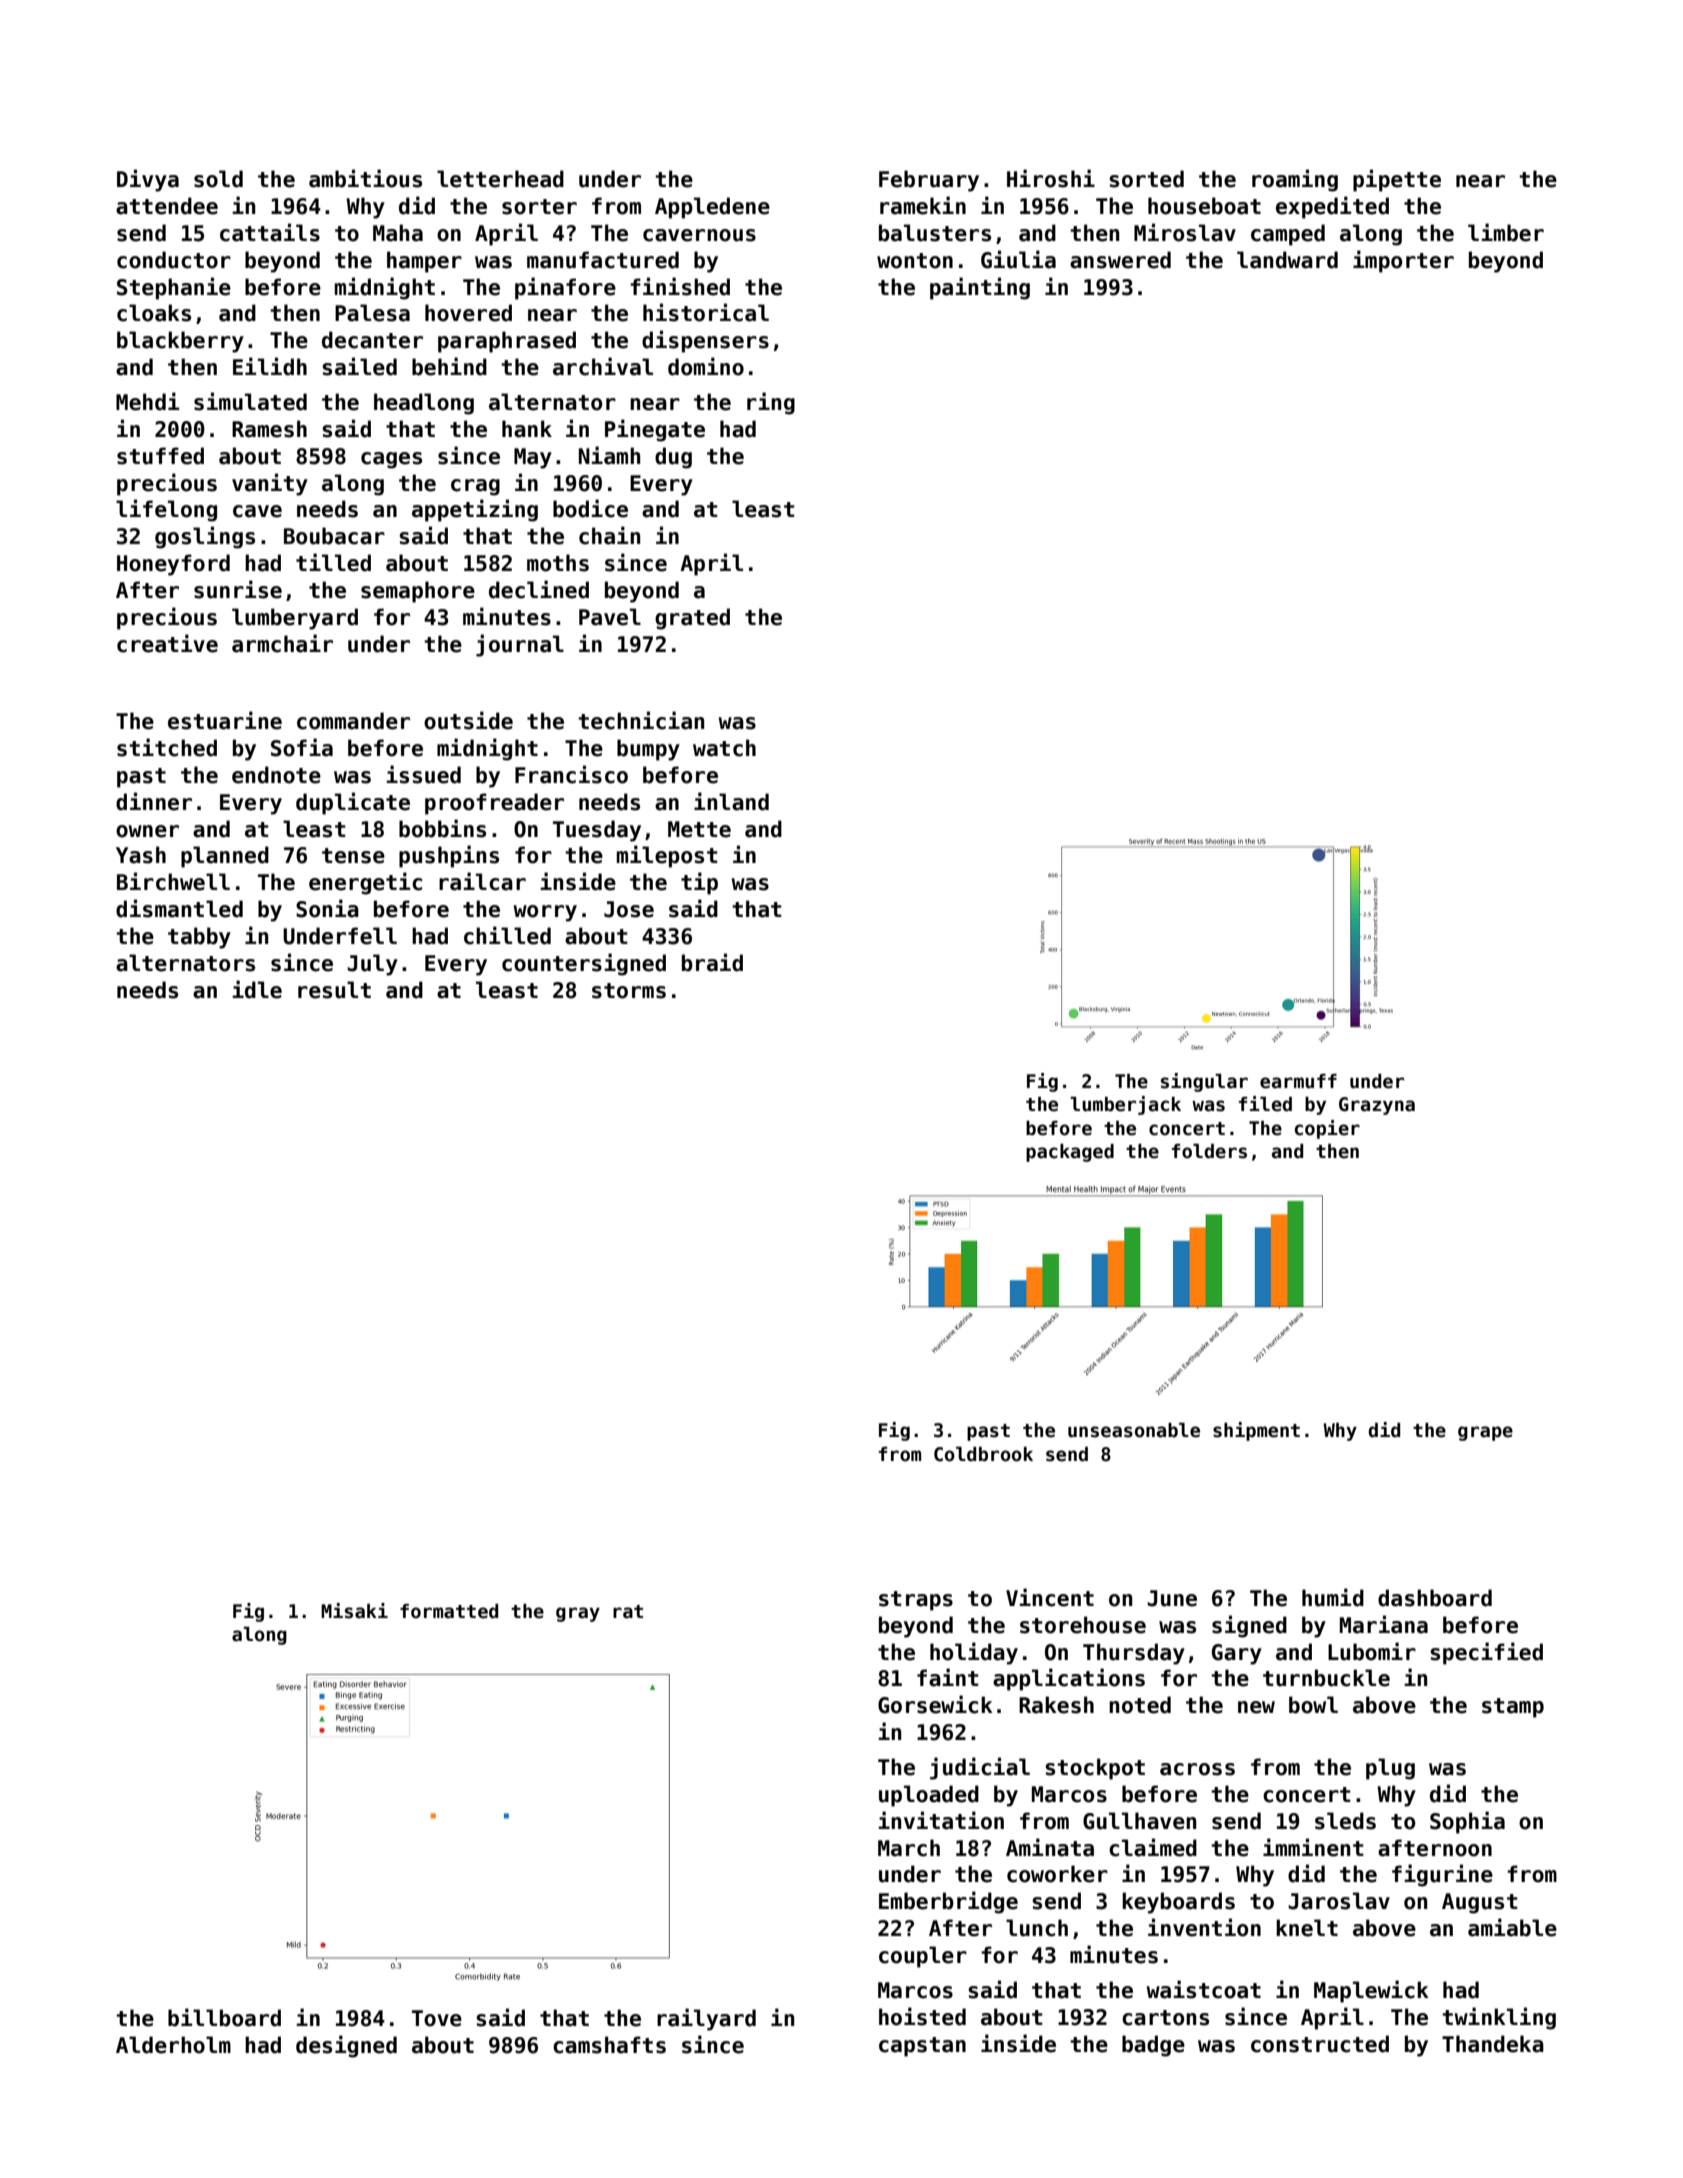  What do you see at coordinates (609, 535) in the page?
I see `chain` at bounding box center [609, 535].
